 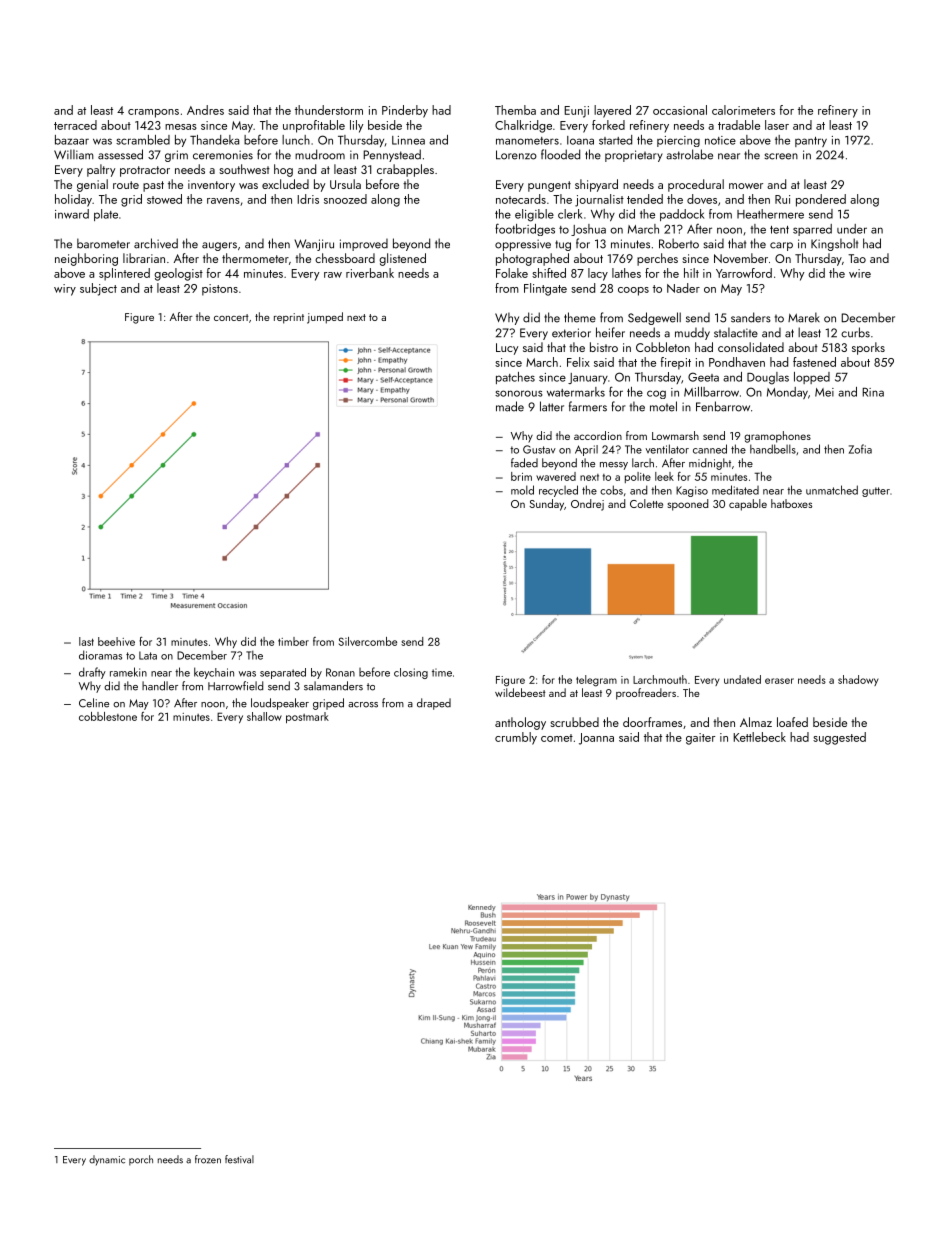 What do you see at coordinates (264, 716) in the page?
I see `shallow` at bounding box center [264, 716].
